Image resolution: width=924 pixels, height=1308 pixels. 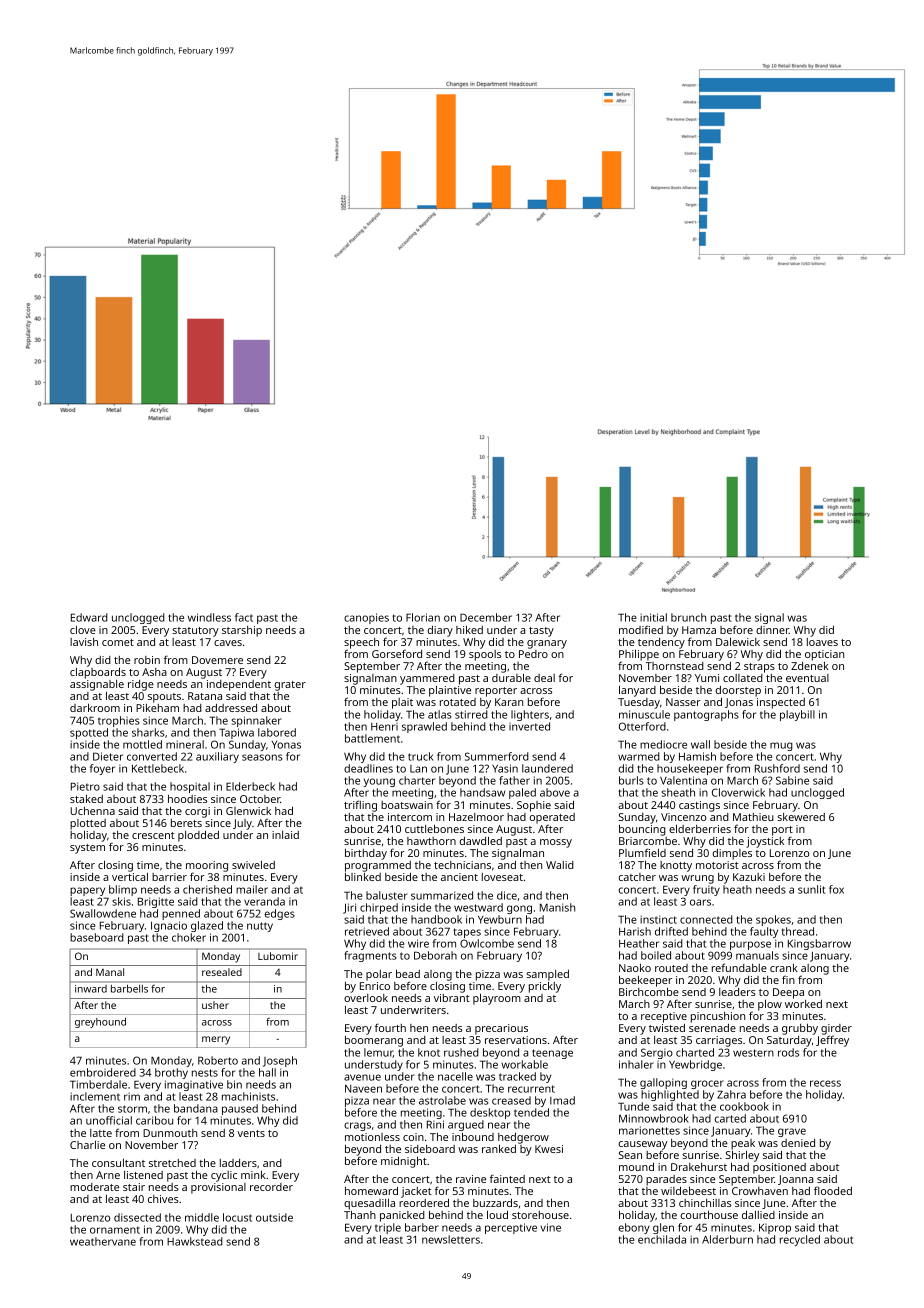 I want to click on spokes, so click(x=773, y=920).
